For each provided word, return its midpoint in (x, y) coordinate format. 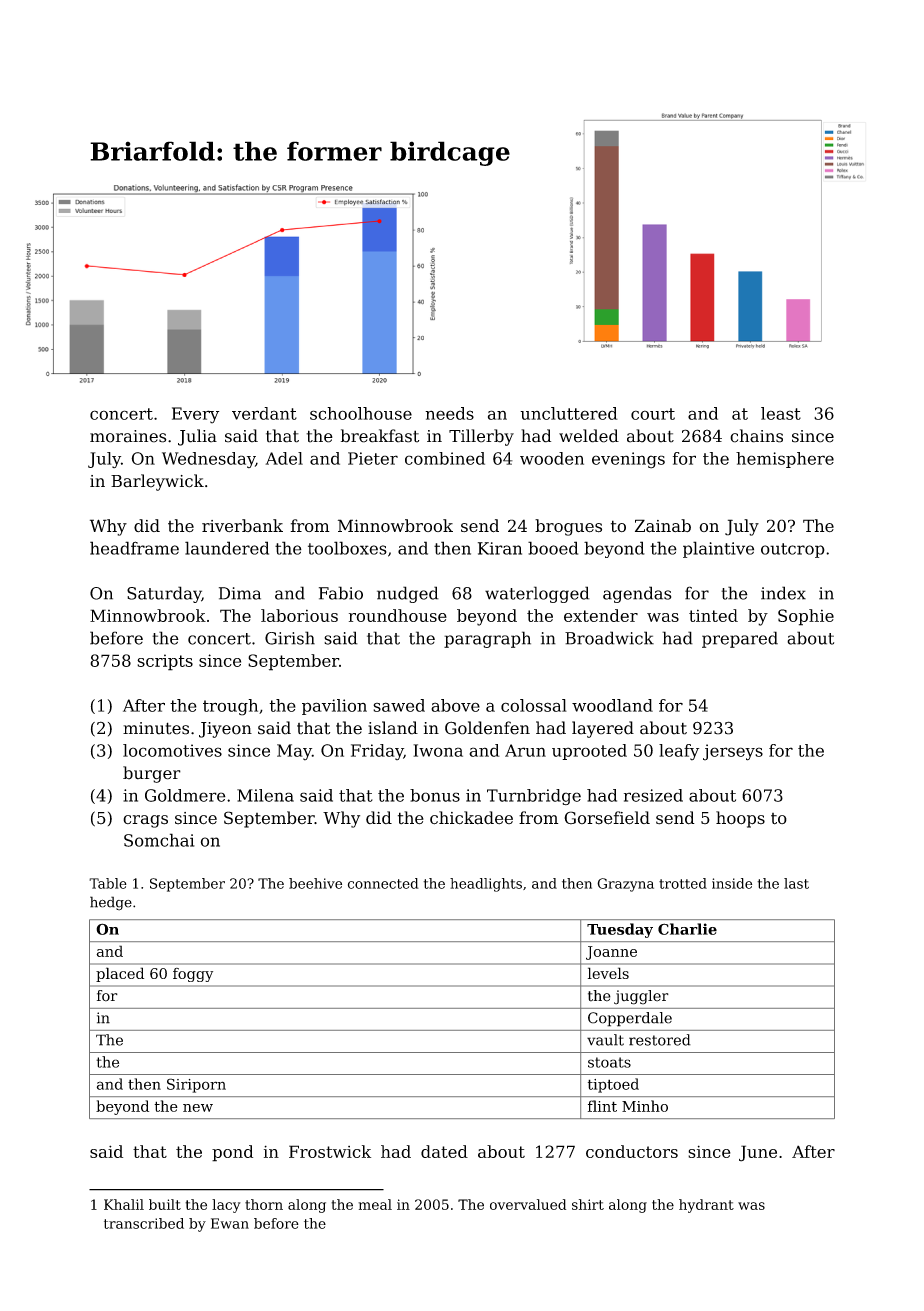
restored (660, 1040)
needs (449, 413)
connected (383, 883)
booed (553, 548)
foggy (193, 975)
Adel (284, 458)
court (653, 414)
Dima (240, 593)
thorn (264, 1204)
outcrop (793, 550)
